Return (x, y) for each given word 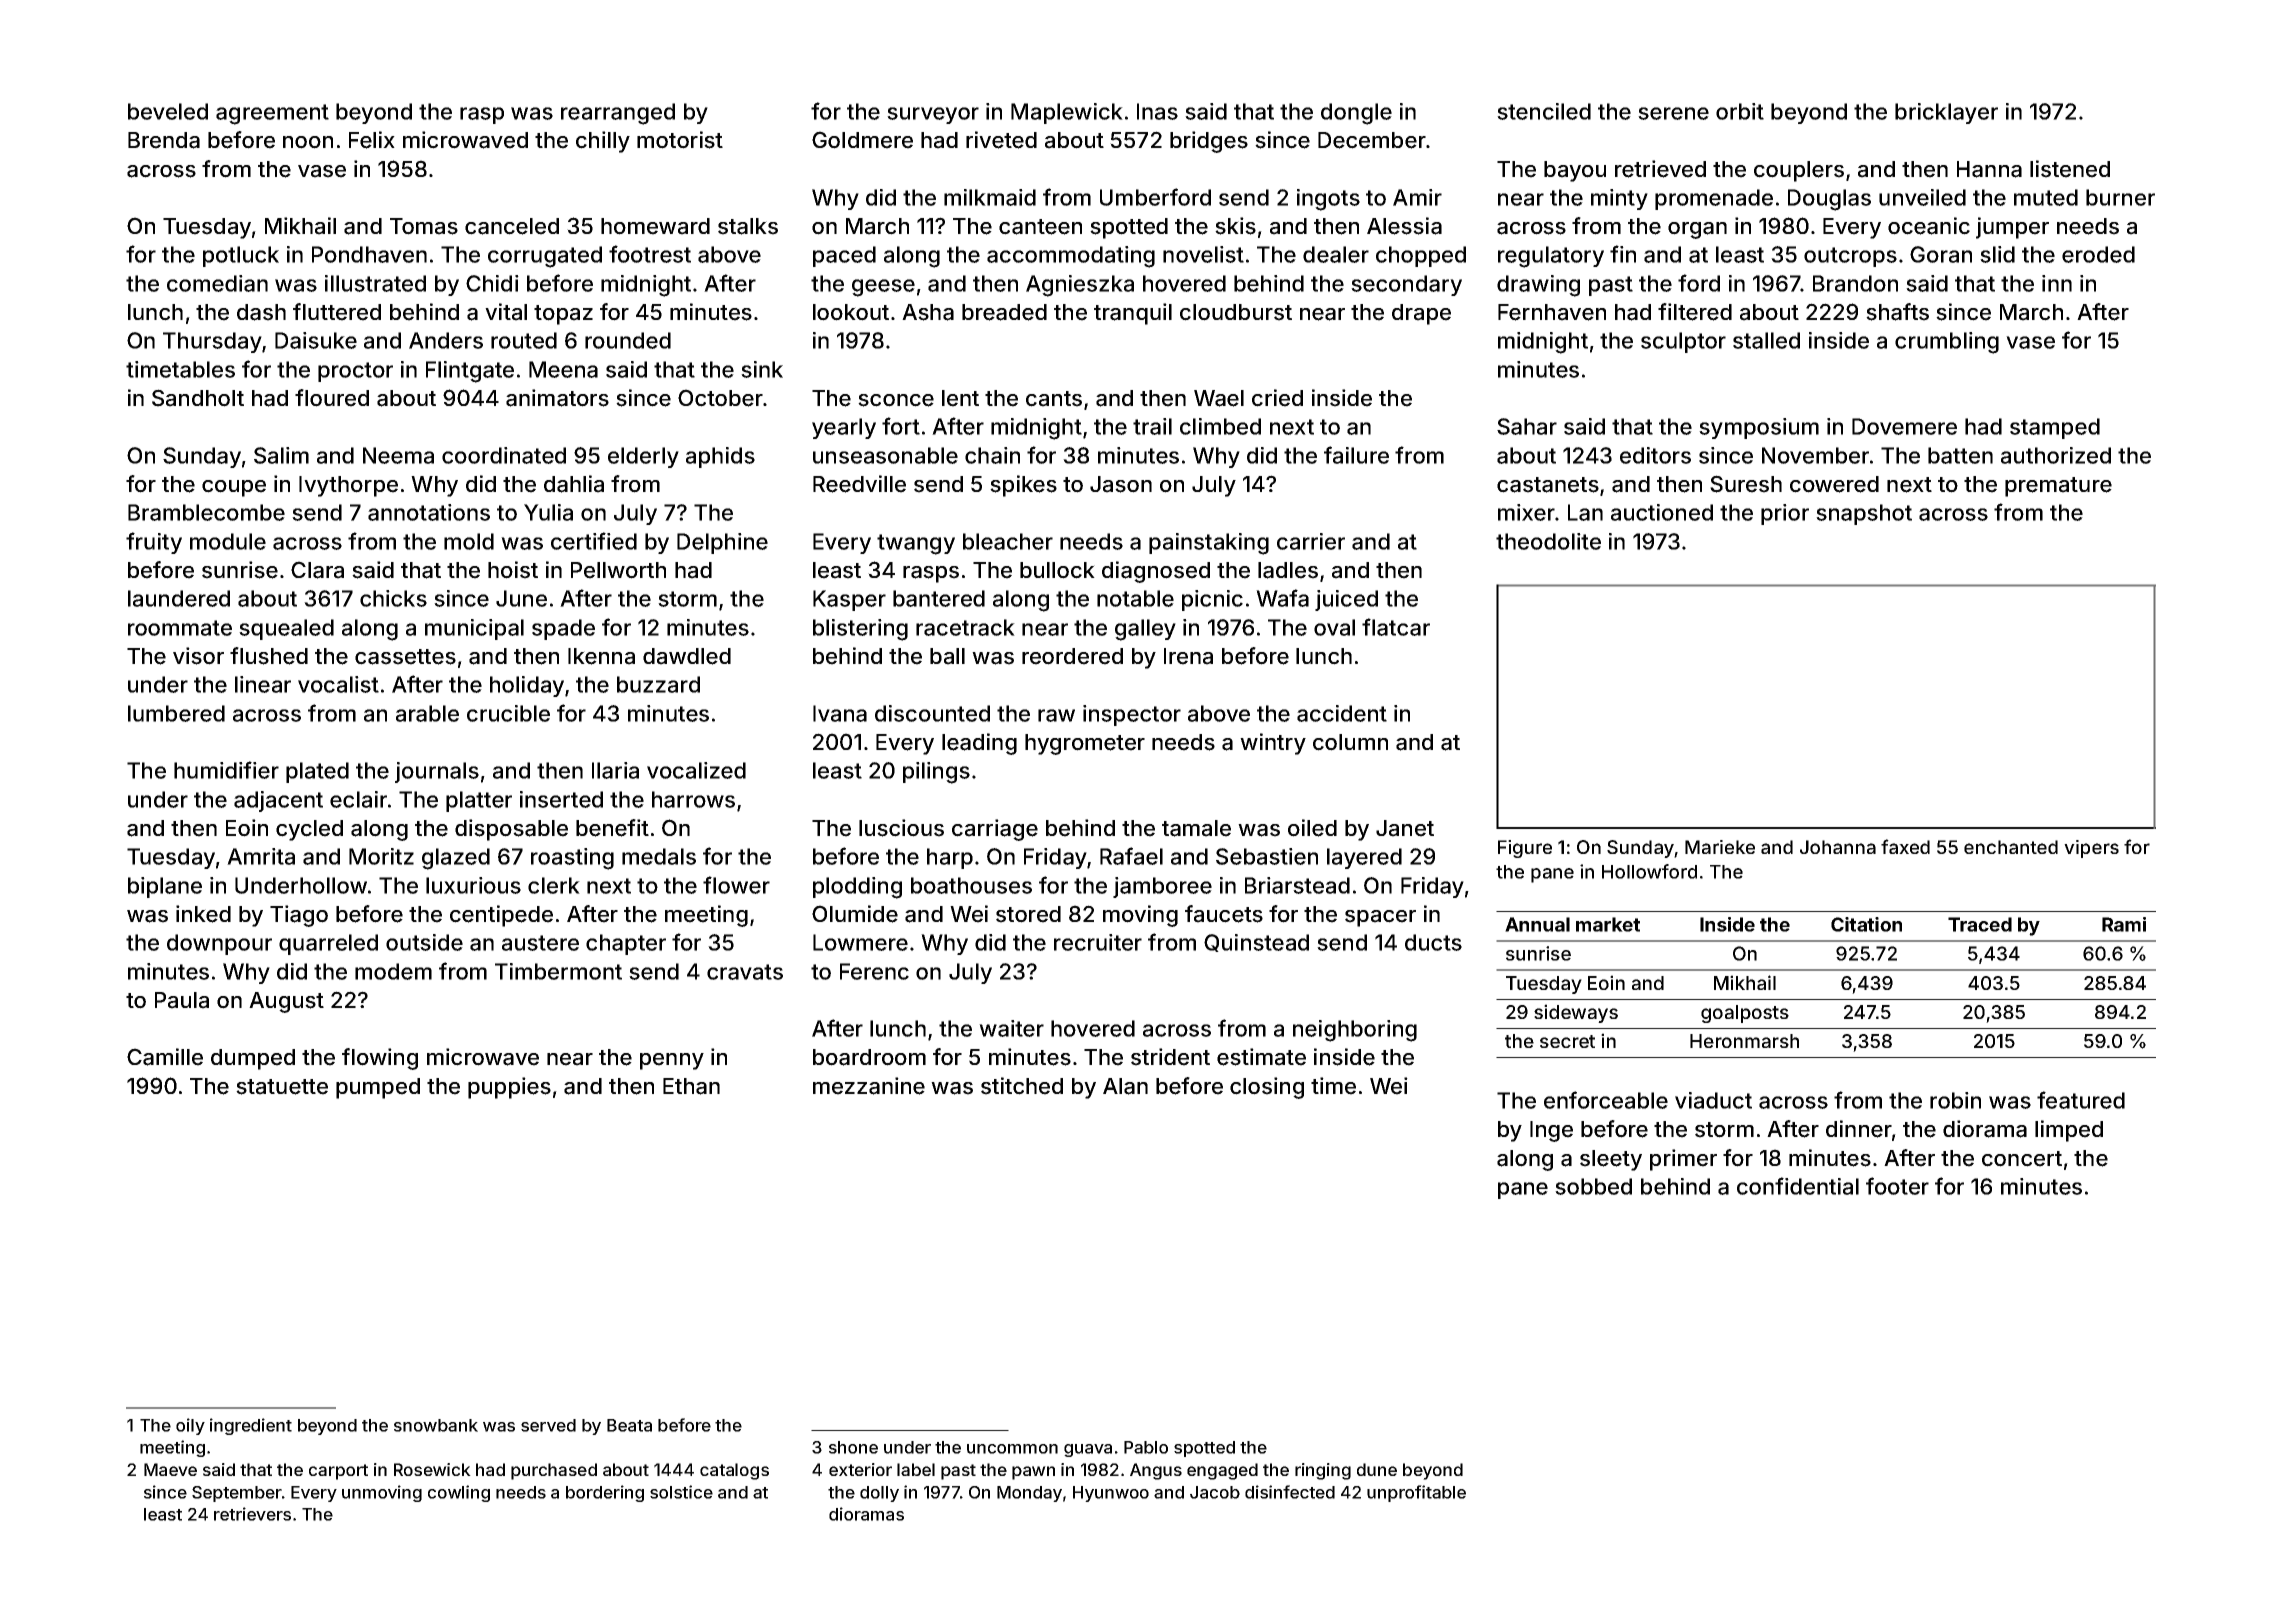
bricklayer (1946, 113)
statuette (282, 1087)
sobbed (1593, 1186)
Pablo (1146, 1447)
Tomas (424, 226)
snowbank (436, 1425)
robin (1955, 1100)
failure (1356, 455)
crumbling (1947, 343)
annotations (429, 512)
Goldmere (862, 140)
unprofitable (1416, 1493)
